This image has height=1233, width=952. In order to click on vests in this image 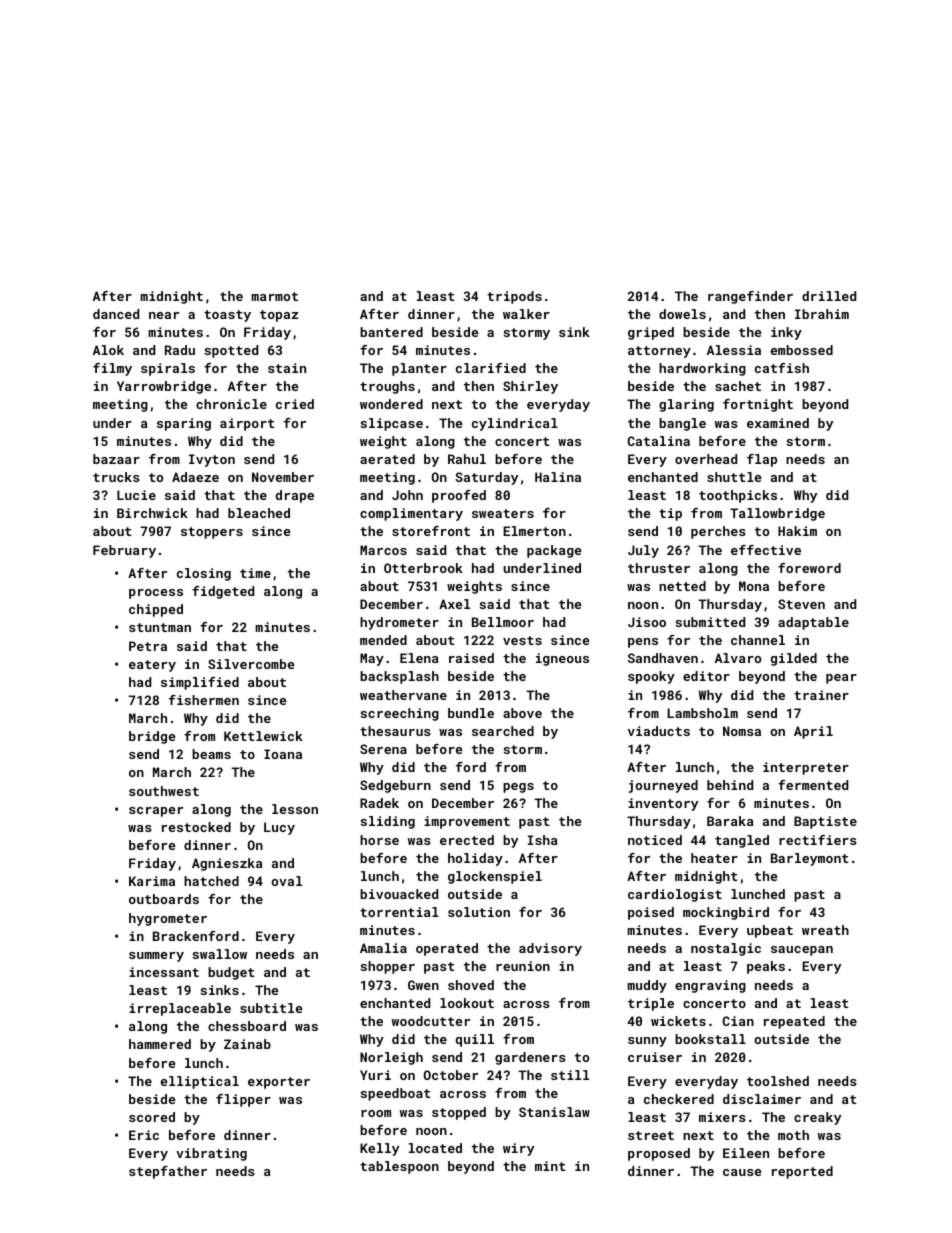, I will do `click(522, 640)`.
